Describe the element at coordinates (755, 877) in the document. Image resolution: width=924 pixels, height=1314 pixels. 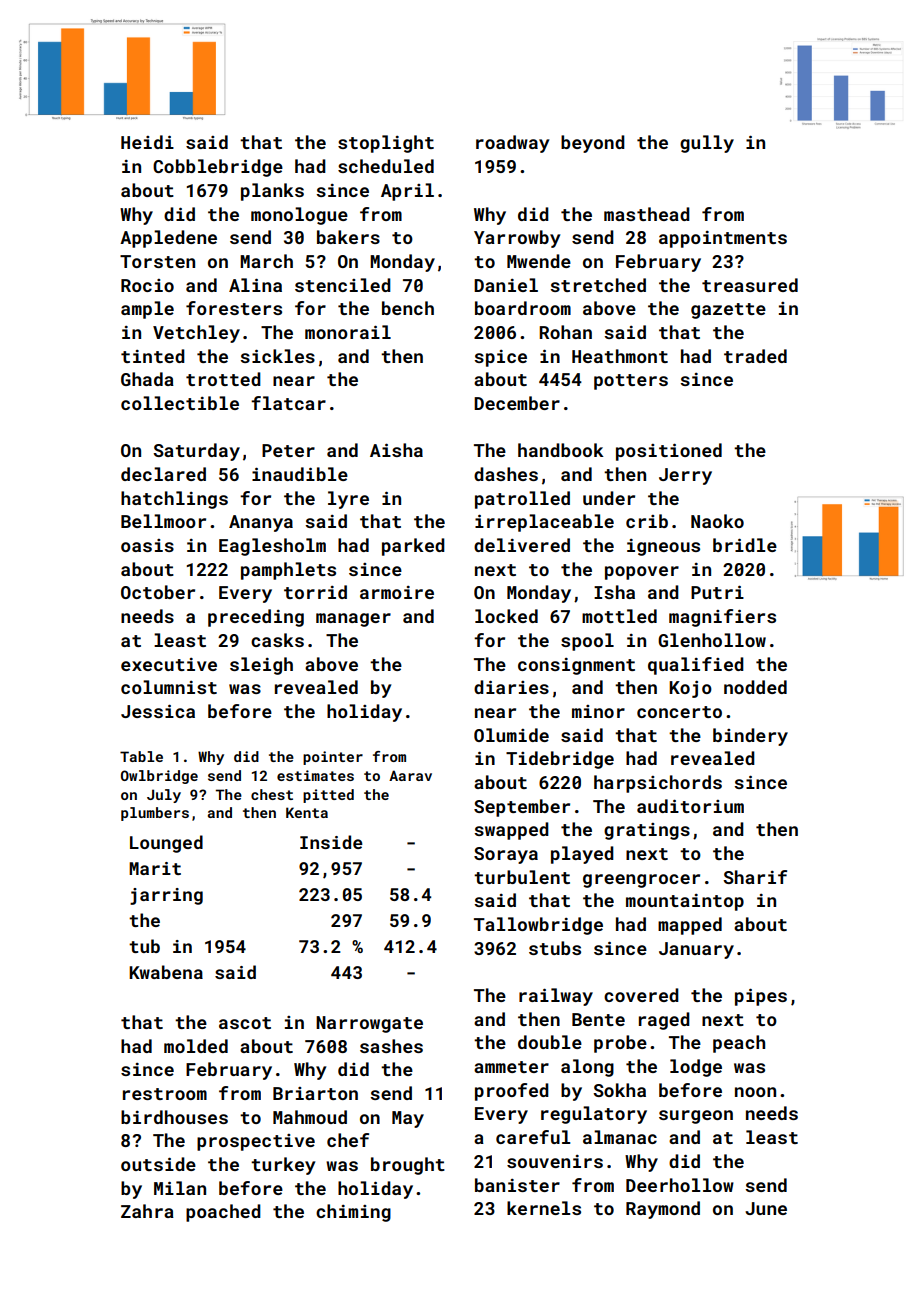
I see `Sharif` at that location.
